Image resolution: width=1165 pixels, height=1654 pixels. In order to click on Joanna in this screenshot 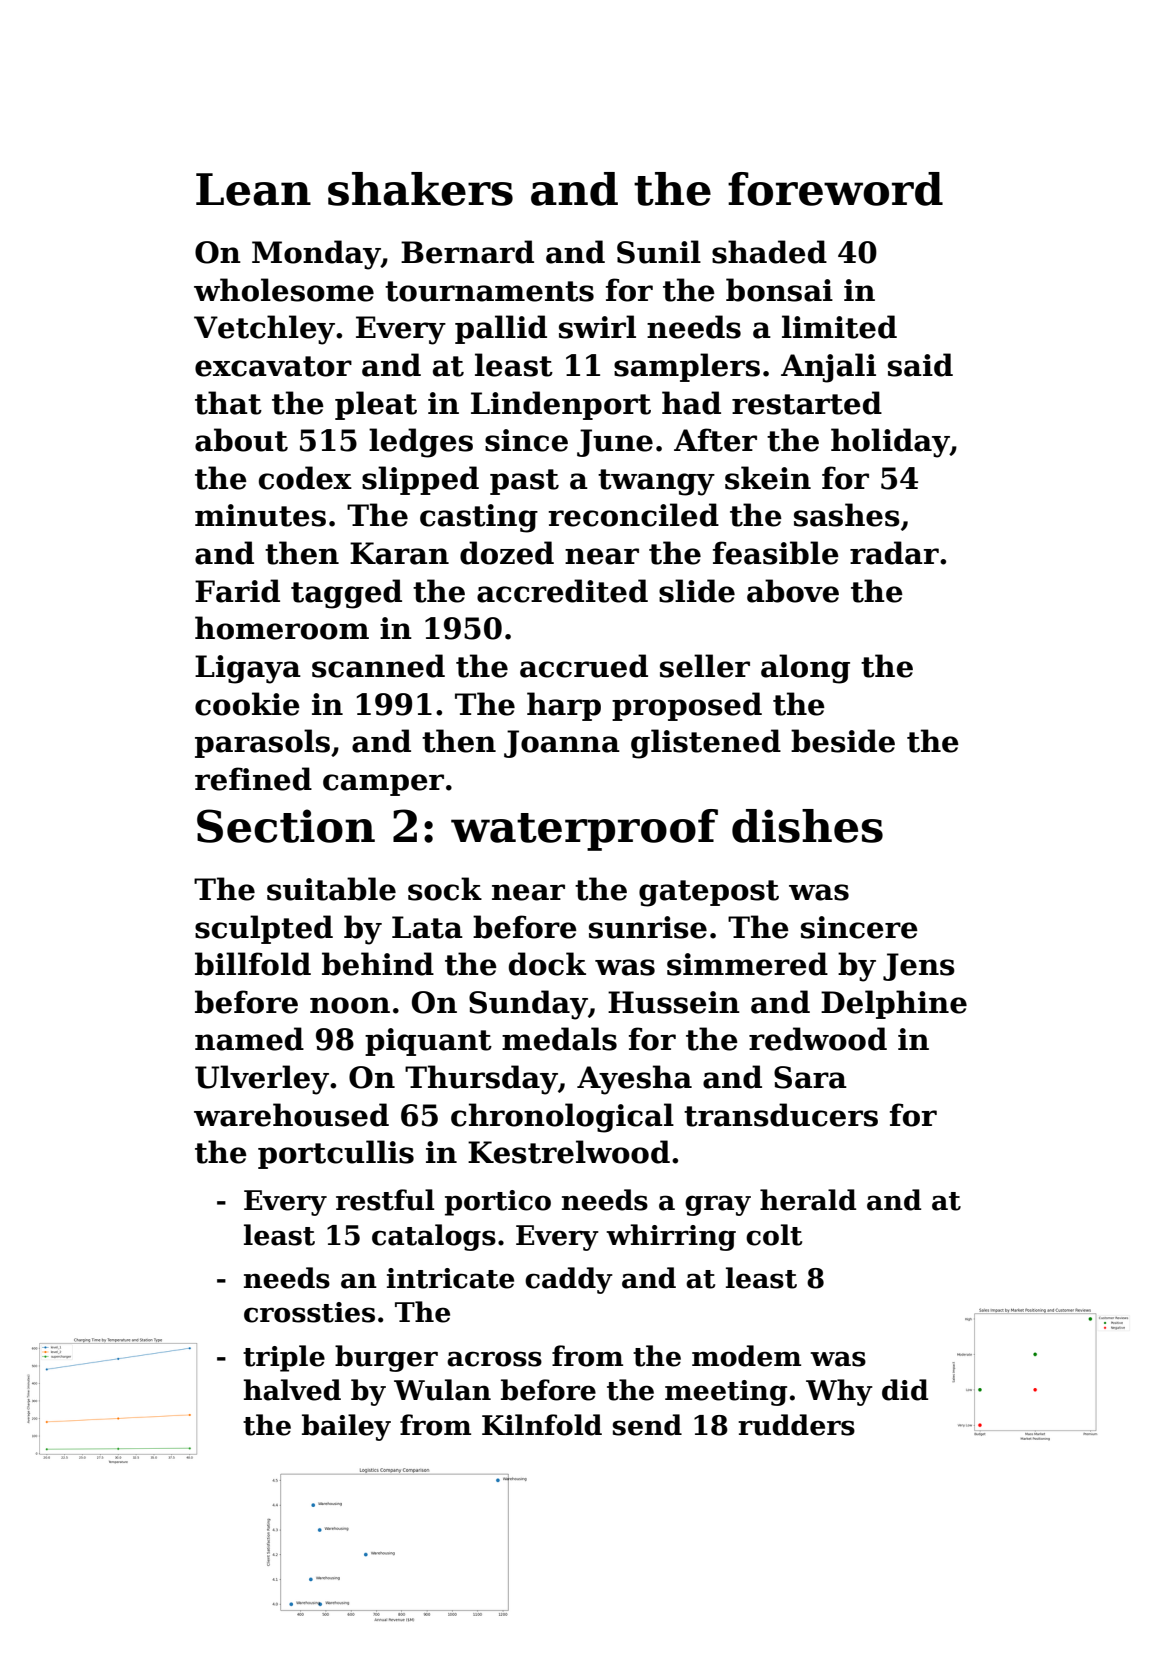, I will do `click(562, 744)`.
